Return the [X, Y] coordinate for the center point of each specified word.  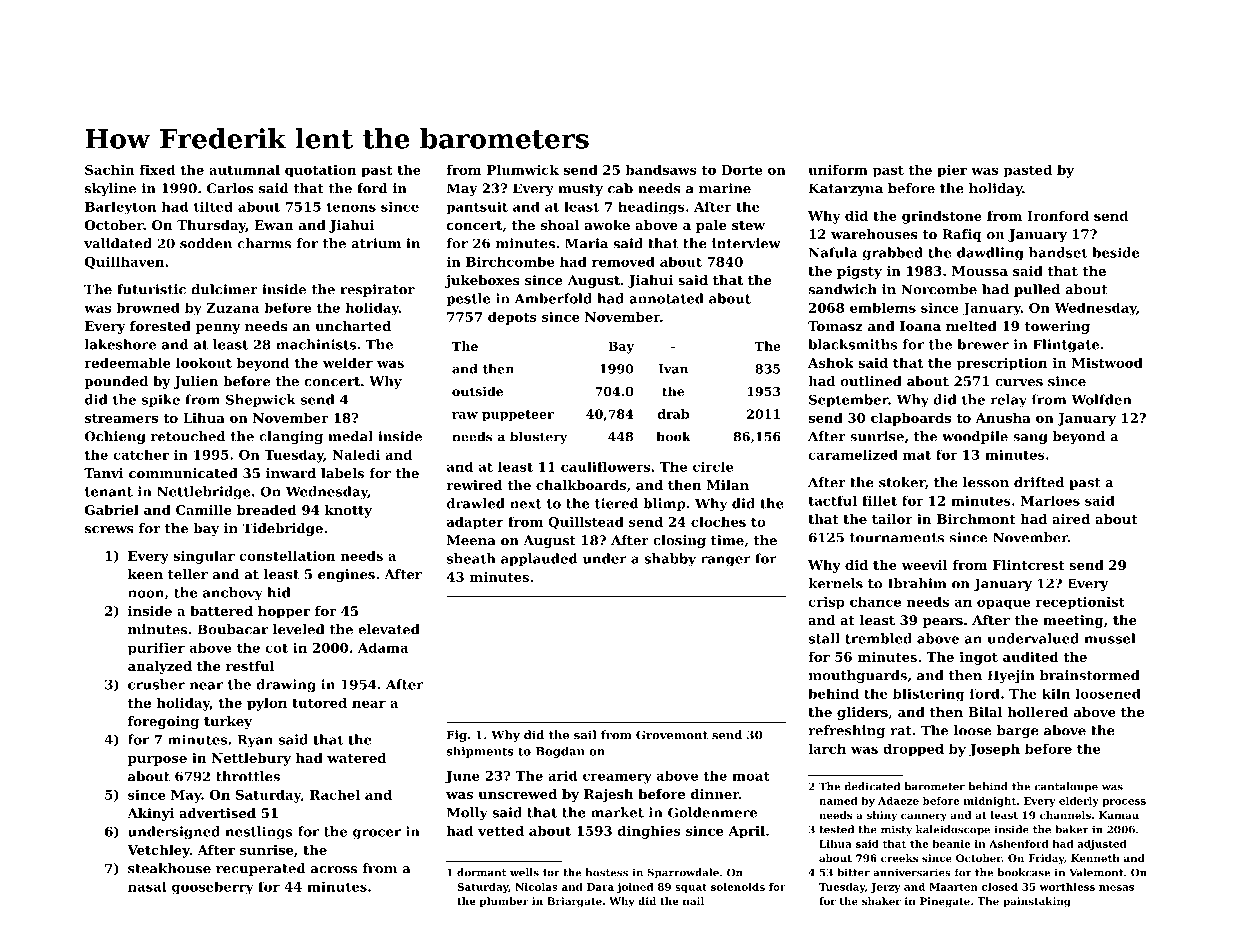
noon [146, 594]
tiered [616, 503]
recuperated [261, 869]
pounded [116, 382]
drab [673, 414]
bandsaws [661, 169]
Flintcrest [1029, 565]
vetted [501, 830]
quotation [320, 171]
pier [952, 171]
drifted [1039, 482]
